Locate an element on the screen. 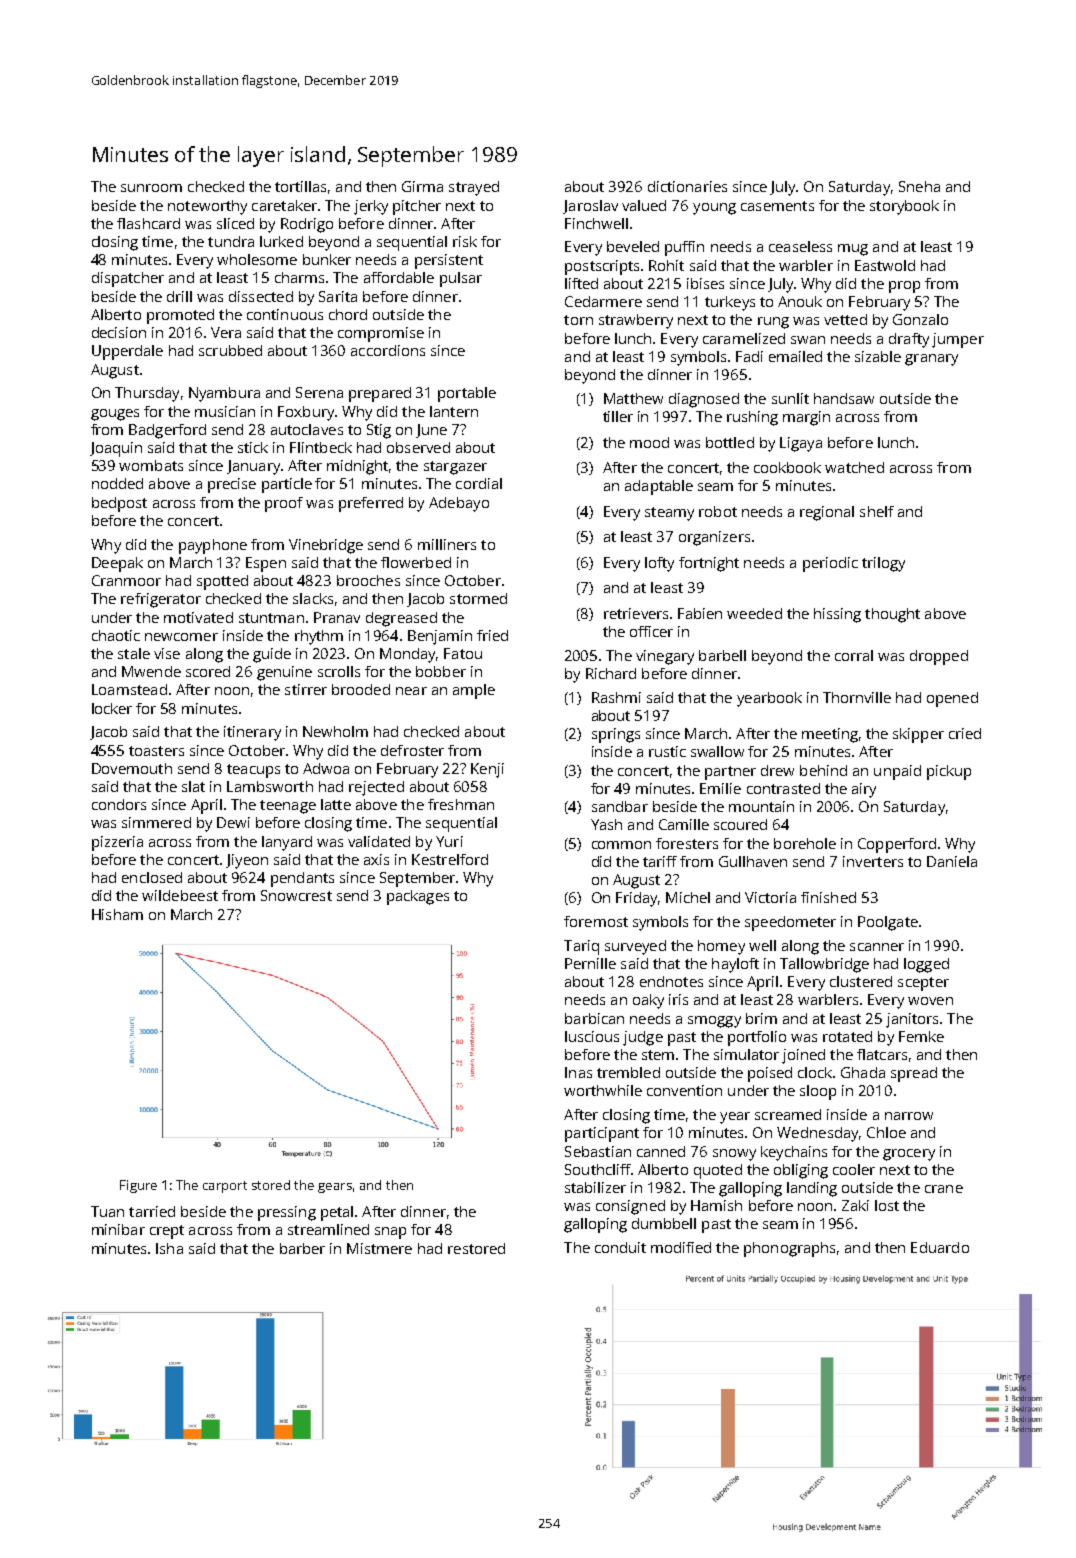 Image resolution: width=1076 pixels, height=1558 pixels. gears is located at coordinates (335, 1188).
